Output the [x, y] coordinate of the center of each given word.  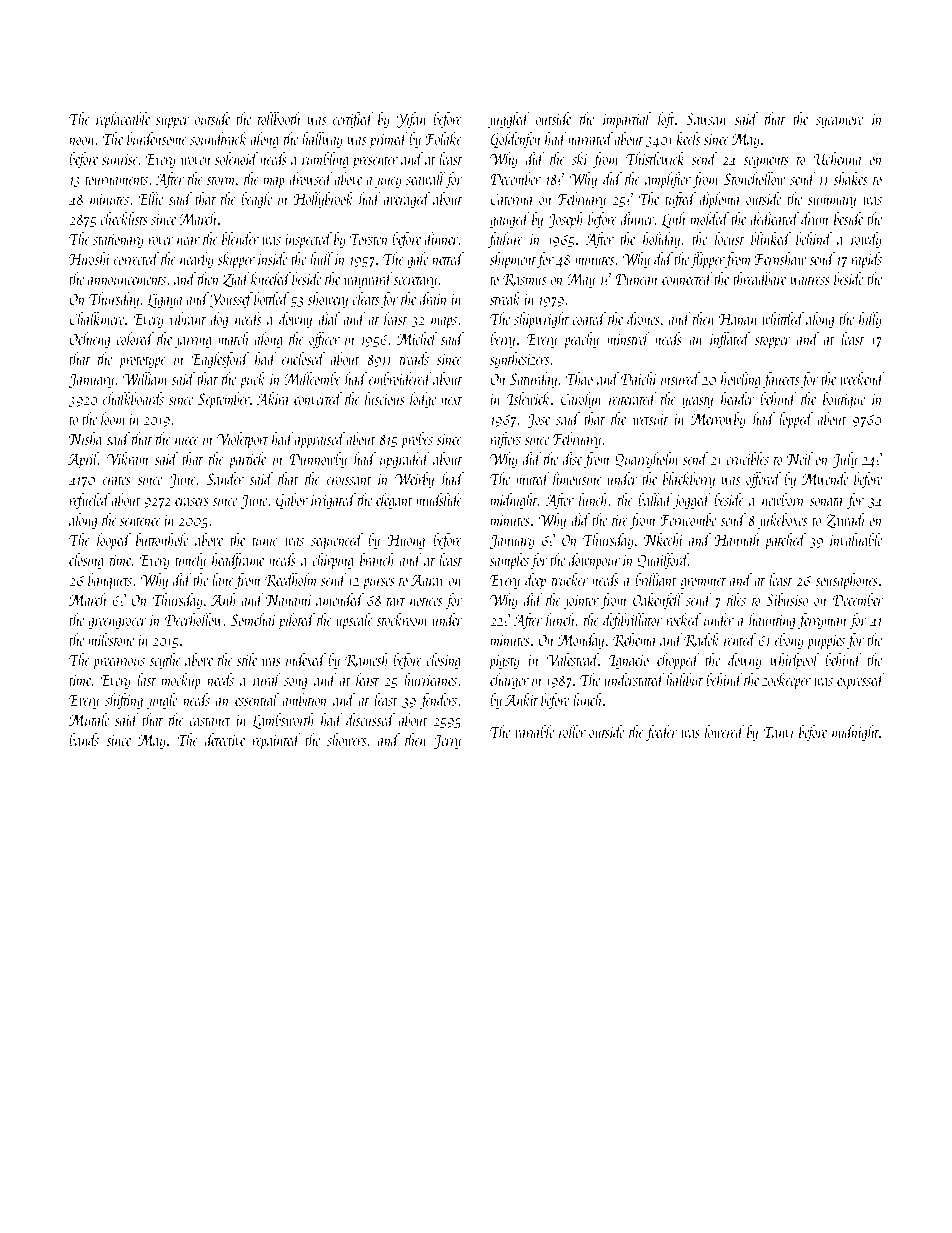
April [83, 460]
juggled [508, 120]
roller [572, 731]
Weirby [414, 480]
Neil [800, 458]
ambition [304, 699]
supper [173, 123]
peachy [581, 340]
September [224, 400]
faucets [781, 380]
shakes [850, 178]
